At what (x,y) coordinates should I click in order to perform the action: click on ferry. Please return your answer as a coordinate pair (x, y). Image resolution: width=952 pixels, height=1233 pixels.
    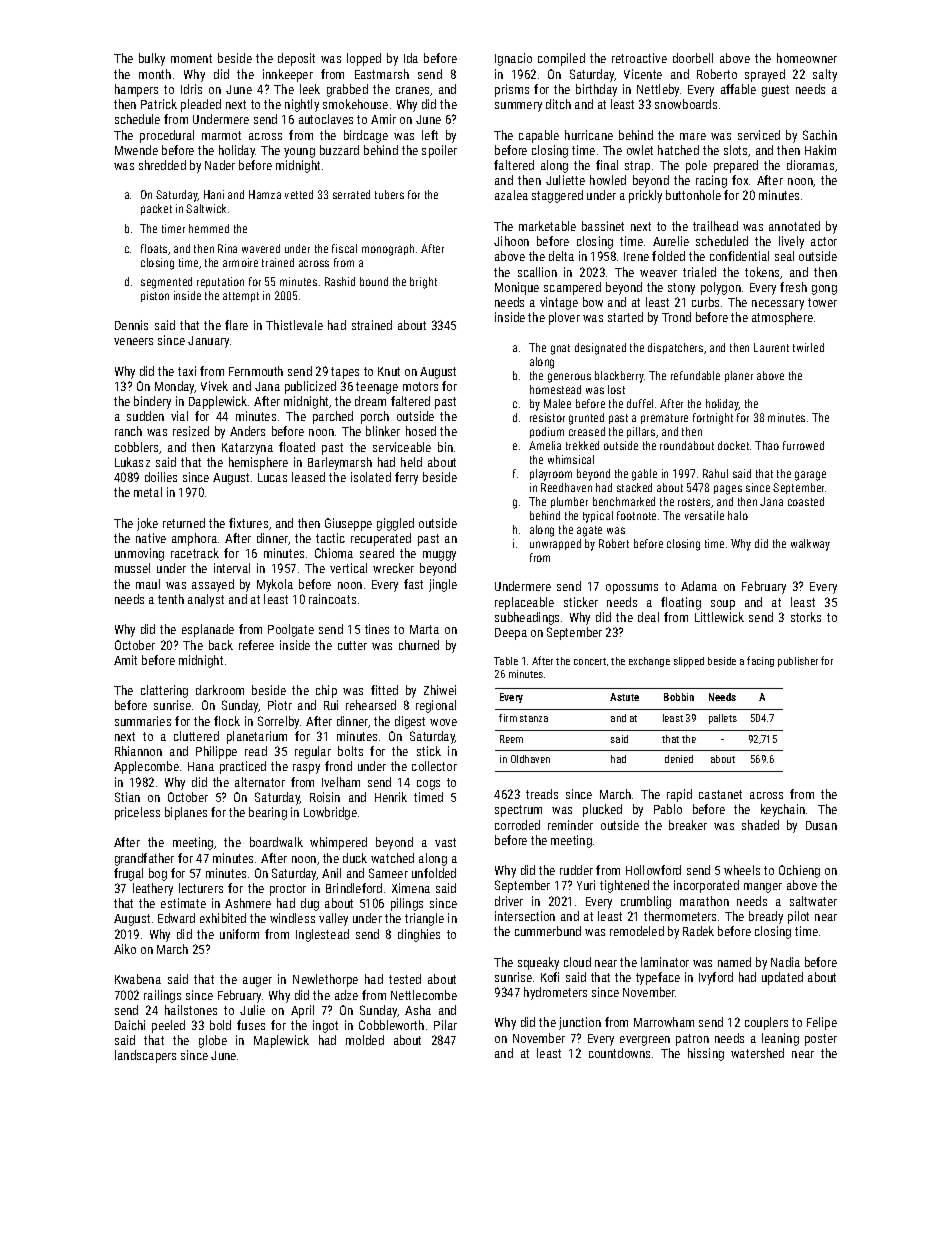
    Looking at the image, I should click on (406, 478).
